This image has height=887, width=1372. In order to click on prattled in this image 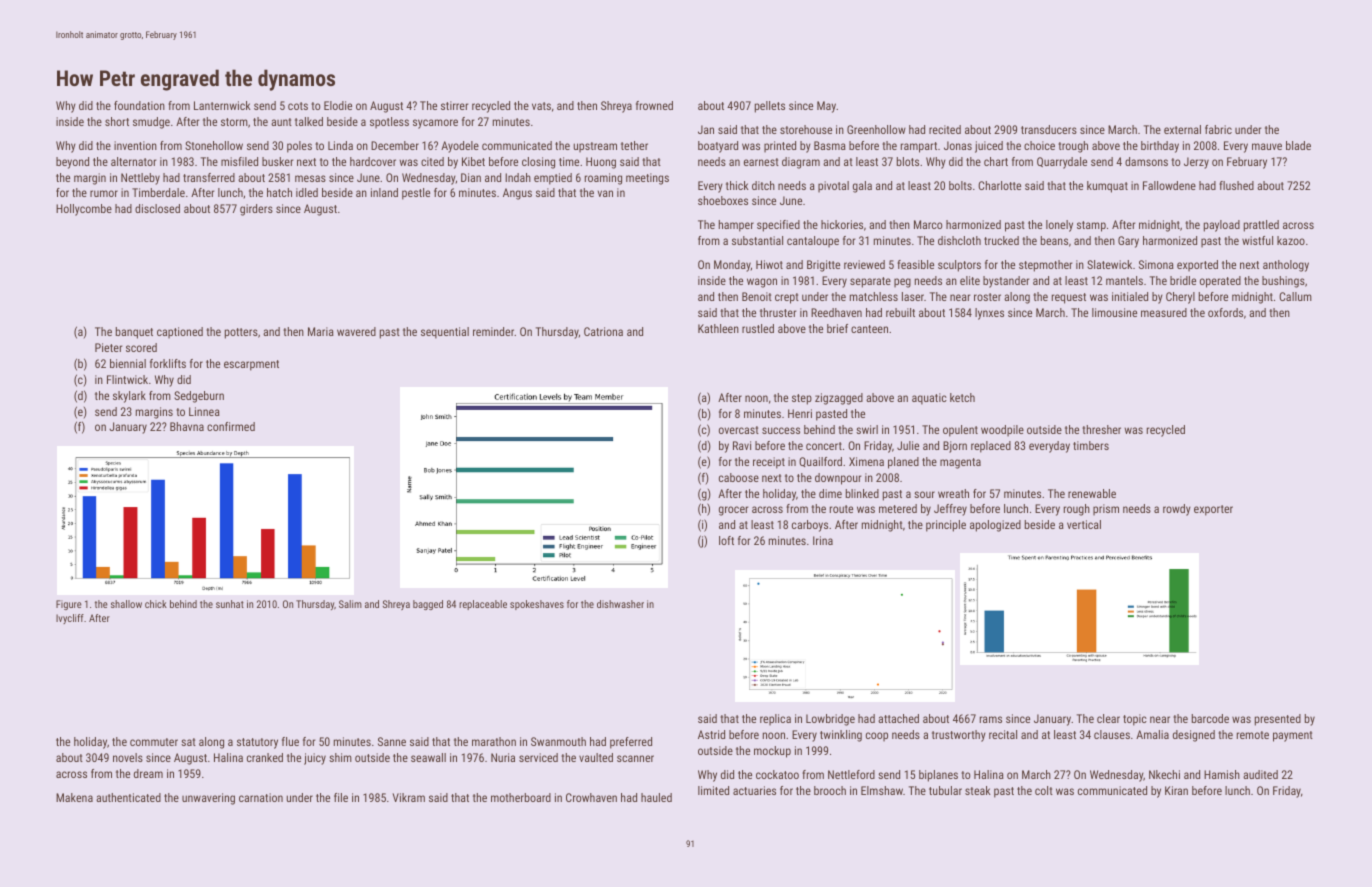, I will do `click(1261, 226)`.
